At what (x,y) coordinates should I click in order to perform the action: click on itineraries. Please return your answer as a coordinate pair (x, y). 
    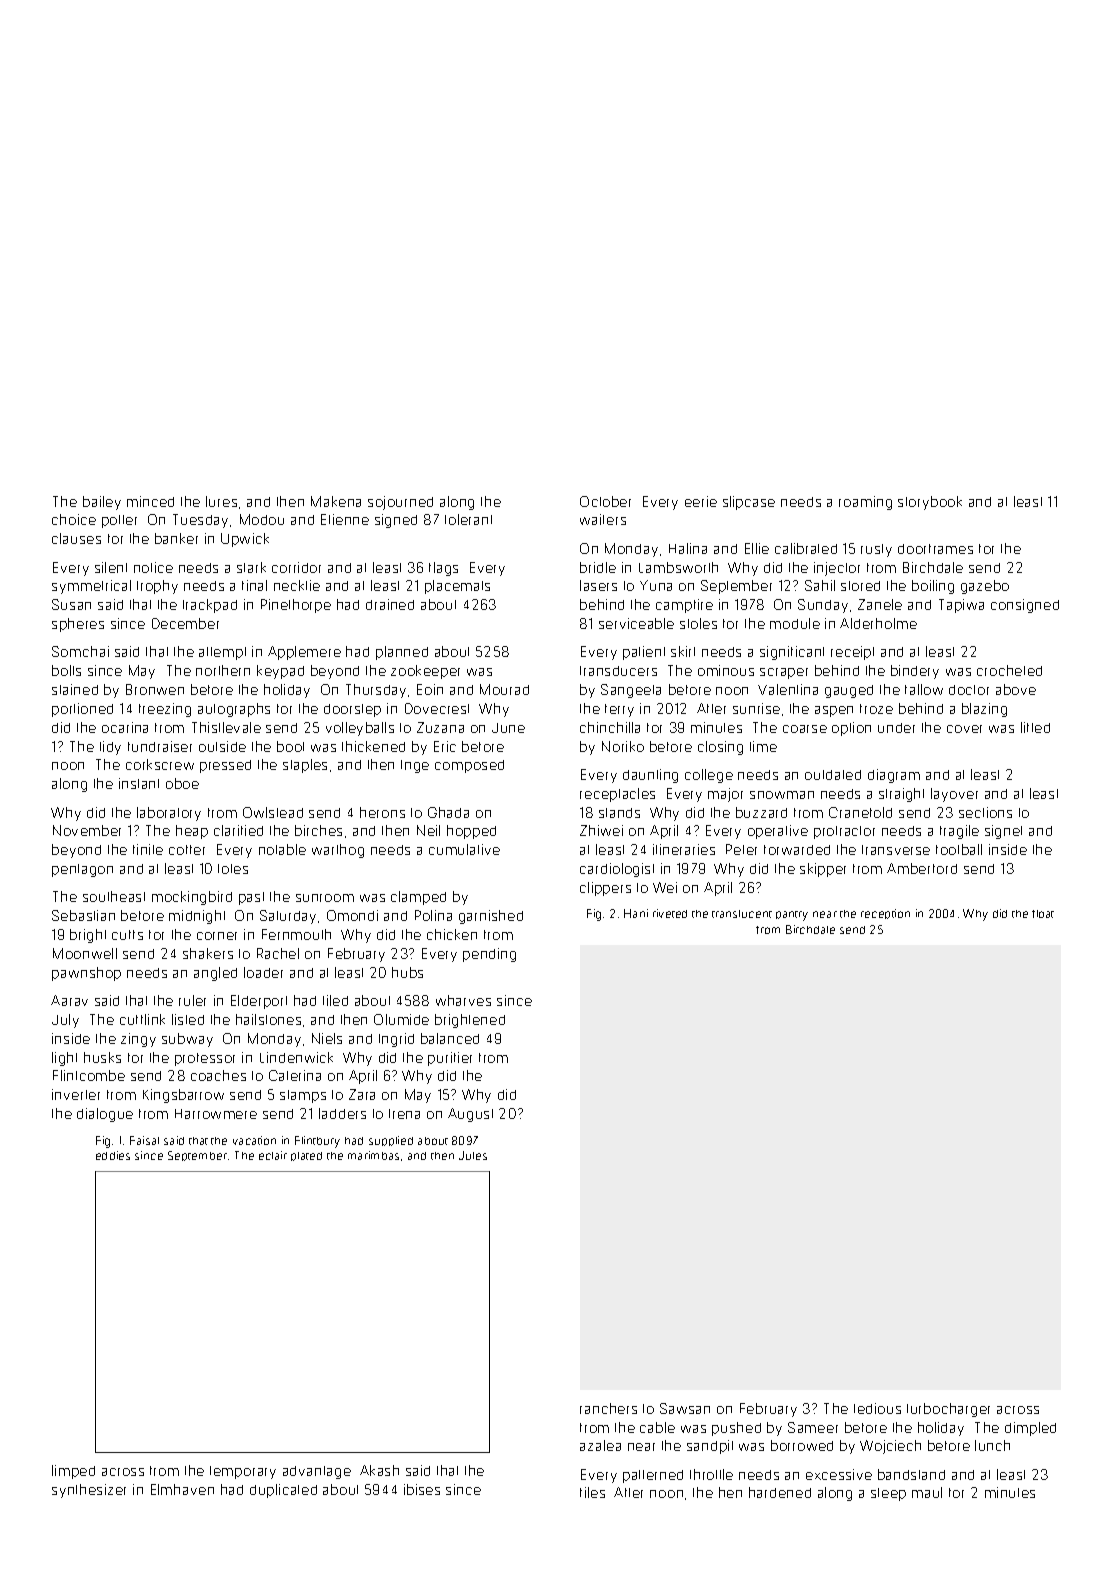
    Looking at the image, I should click on (684, 849).
